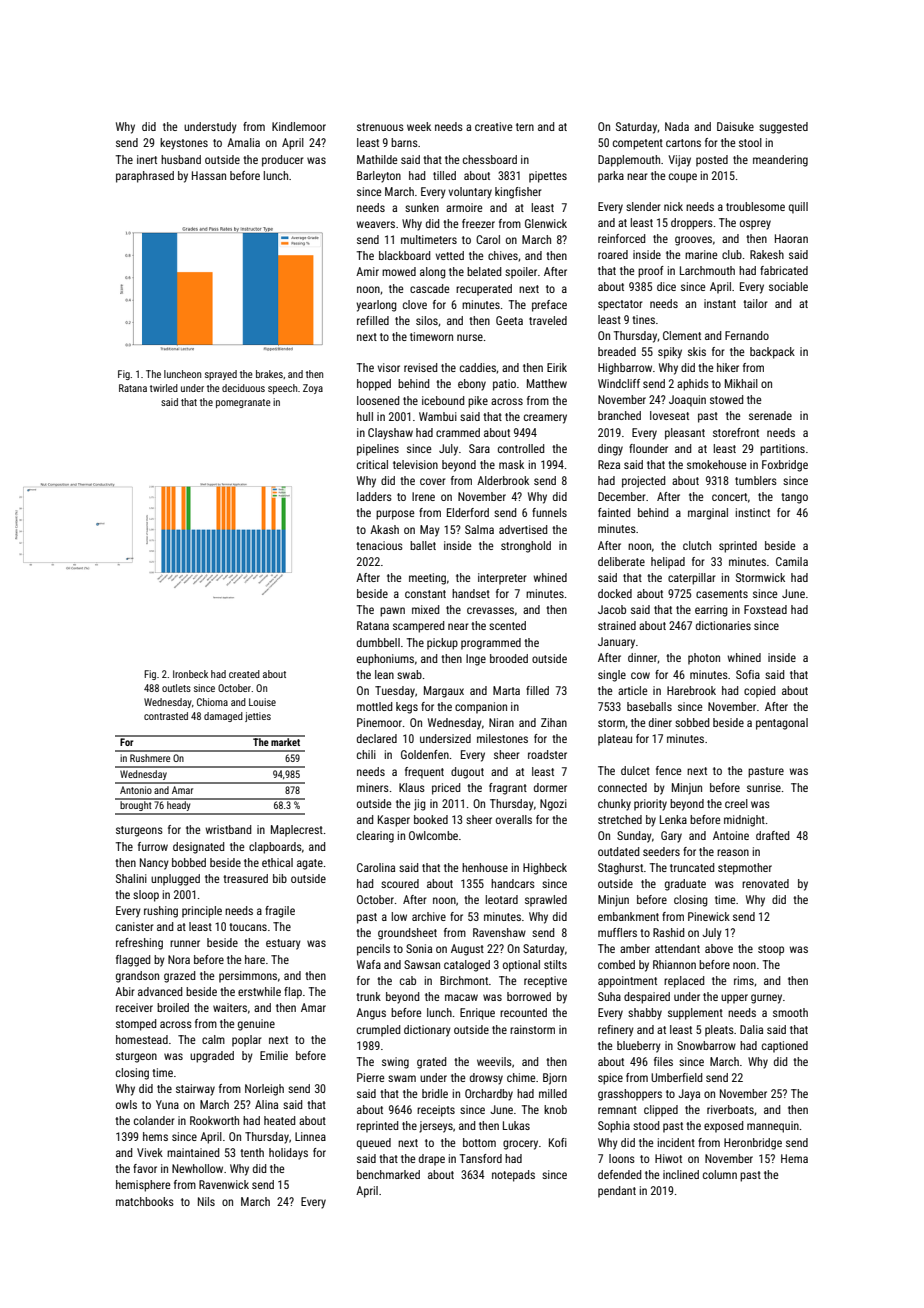 The width and height of the document is (924, 1308). I want to click on outlets, so click(176, 688).
